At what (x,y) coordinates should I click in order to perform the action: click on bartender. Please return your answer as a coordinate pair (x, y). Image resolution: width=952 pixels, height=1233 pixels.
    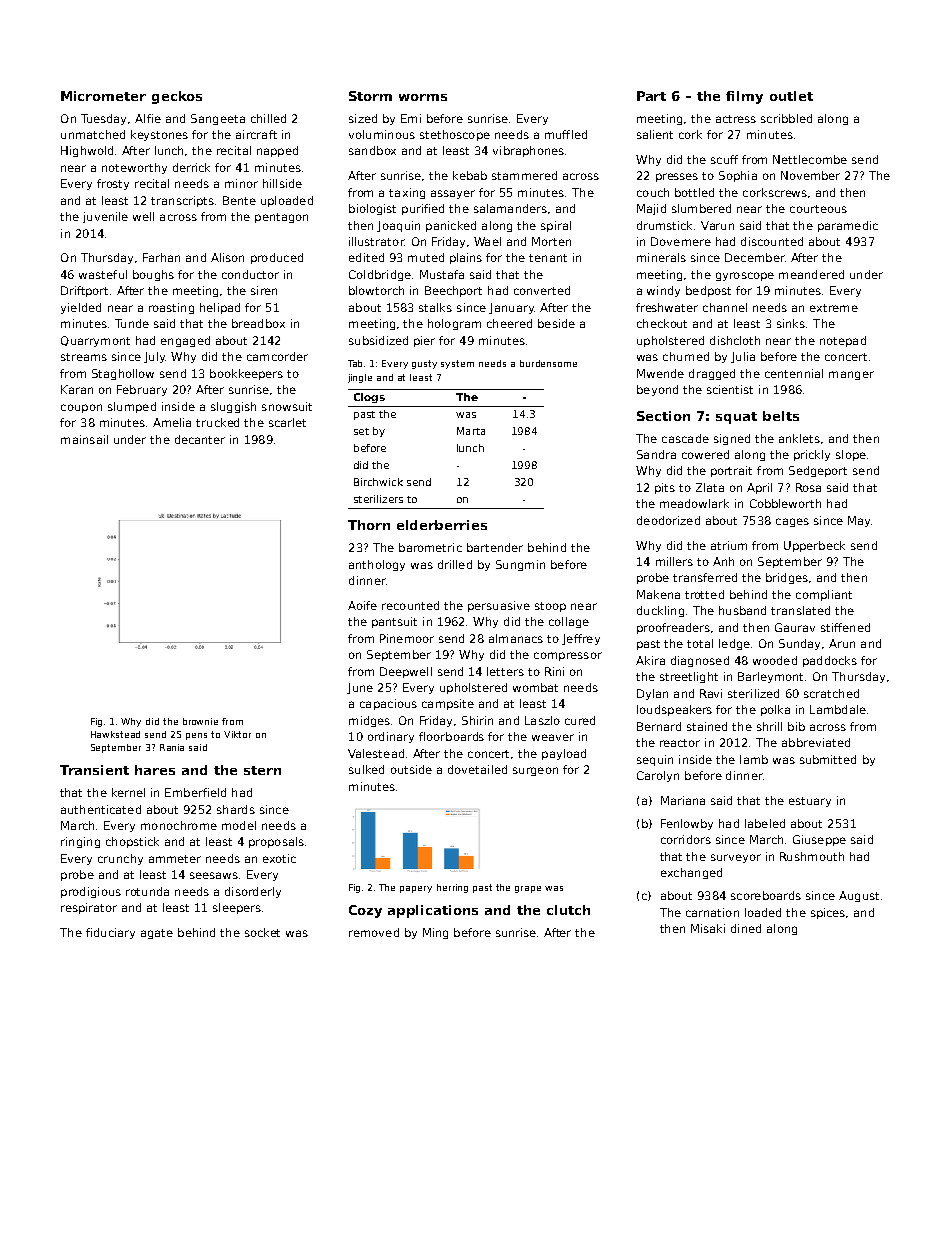
    Looking at the image, I should click on (495, 547).
